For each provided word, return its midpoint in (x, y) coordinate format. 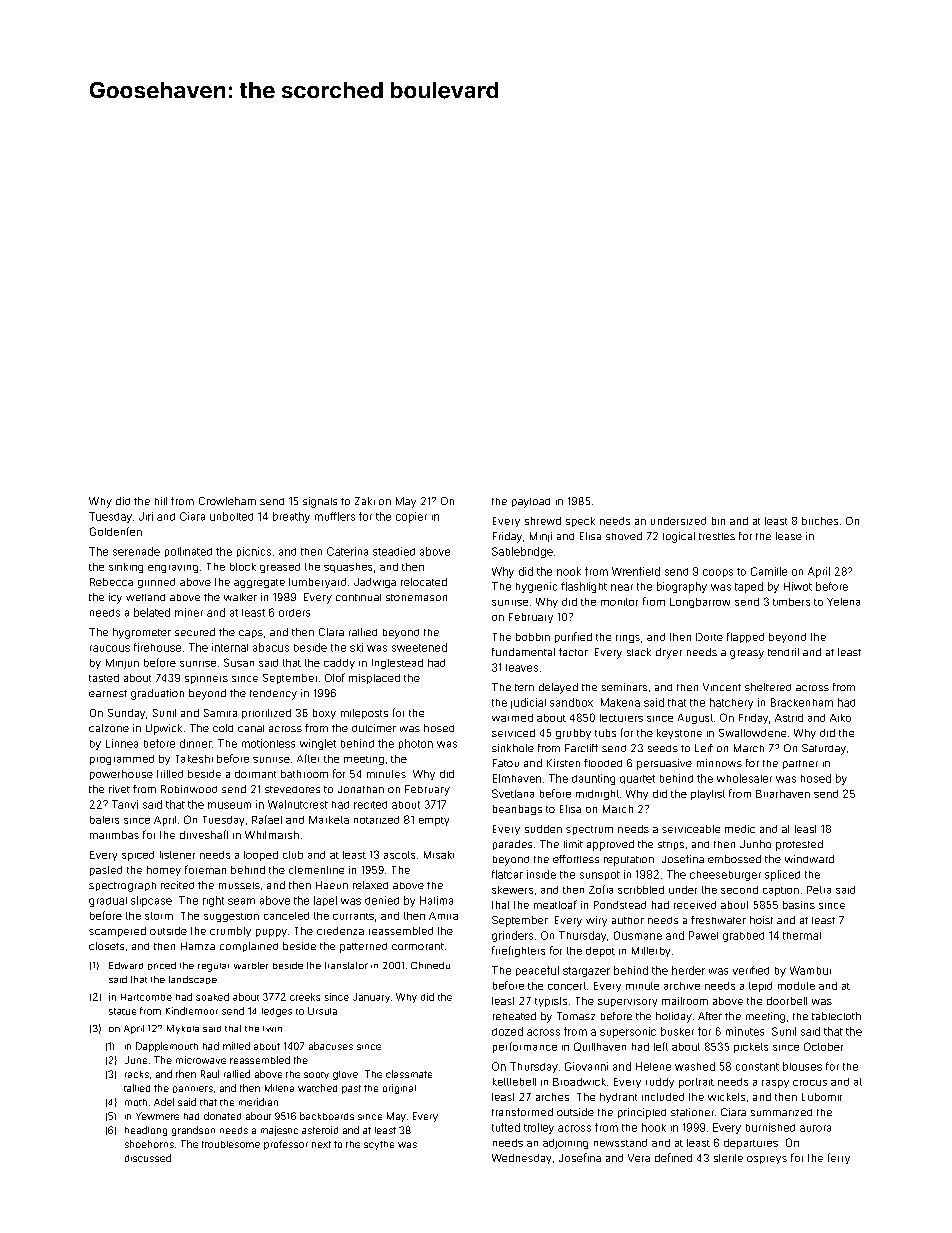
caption (781, 891)
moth (136, 1102)
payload (531, 503)
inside (541, 874)
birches (820, 521)
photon (416, 744)
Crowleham (227, 501)
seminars (624, 687)
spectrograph (122, 887)
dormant (255, 774)
